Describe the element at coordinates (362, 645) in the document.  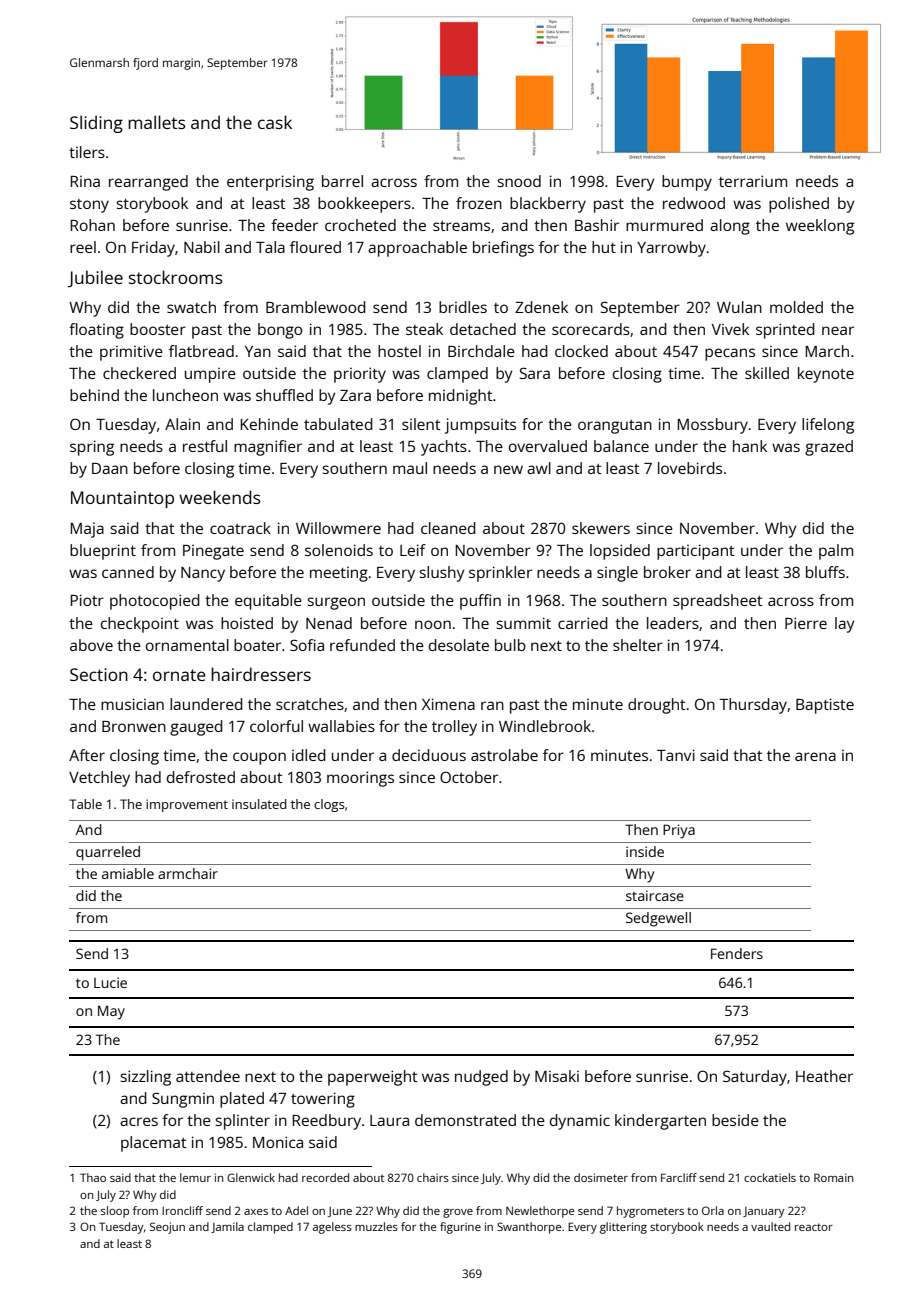
I see `refunded` at that location.
